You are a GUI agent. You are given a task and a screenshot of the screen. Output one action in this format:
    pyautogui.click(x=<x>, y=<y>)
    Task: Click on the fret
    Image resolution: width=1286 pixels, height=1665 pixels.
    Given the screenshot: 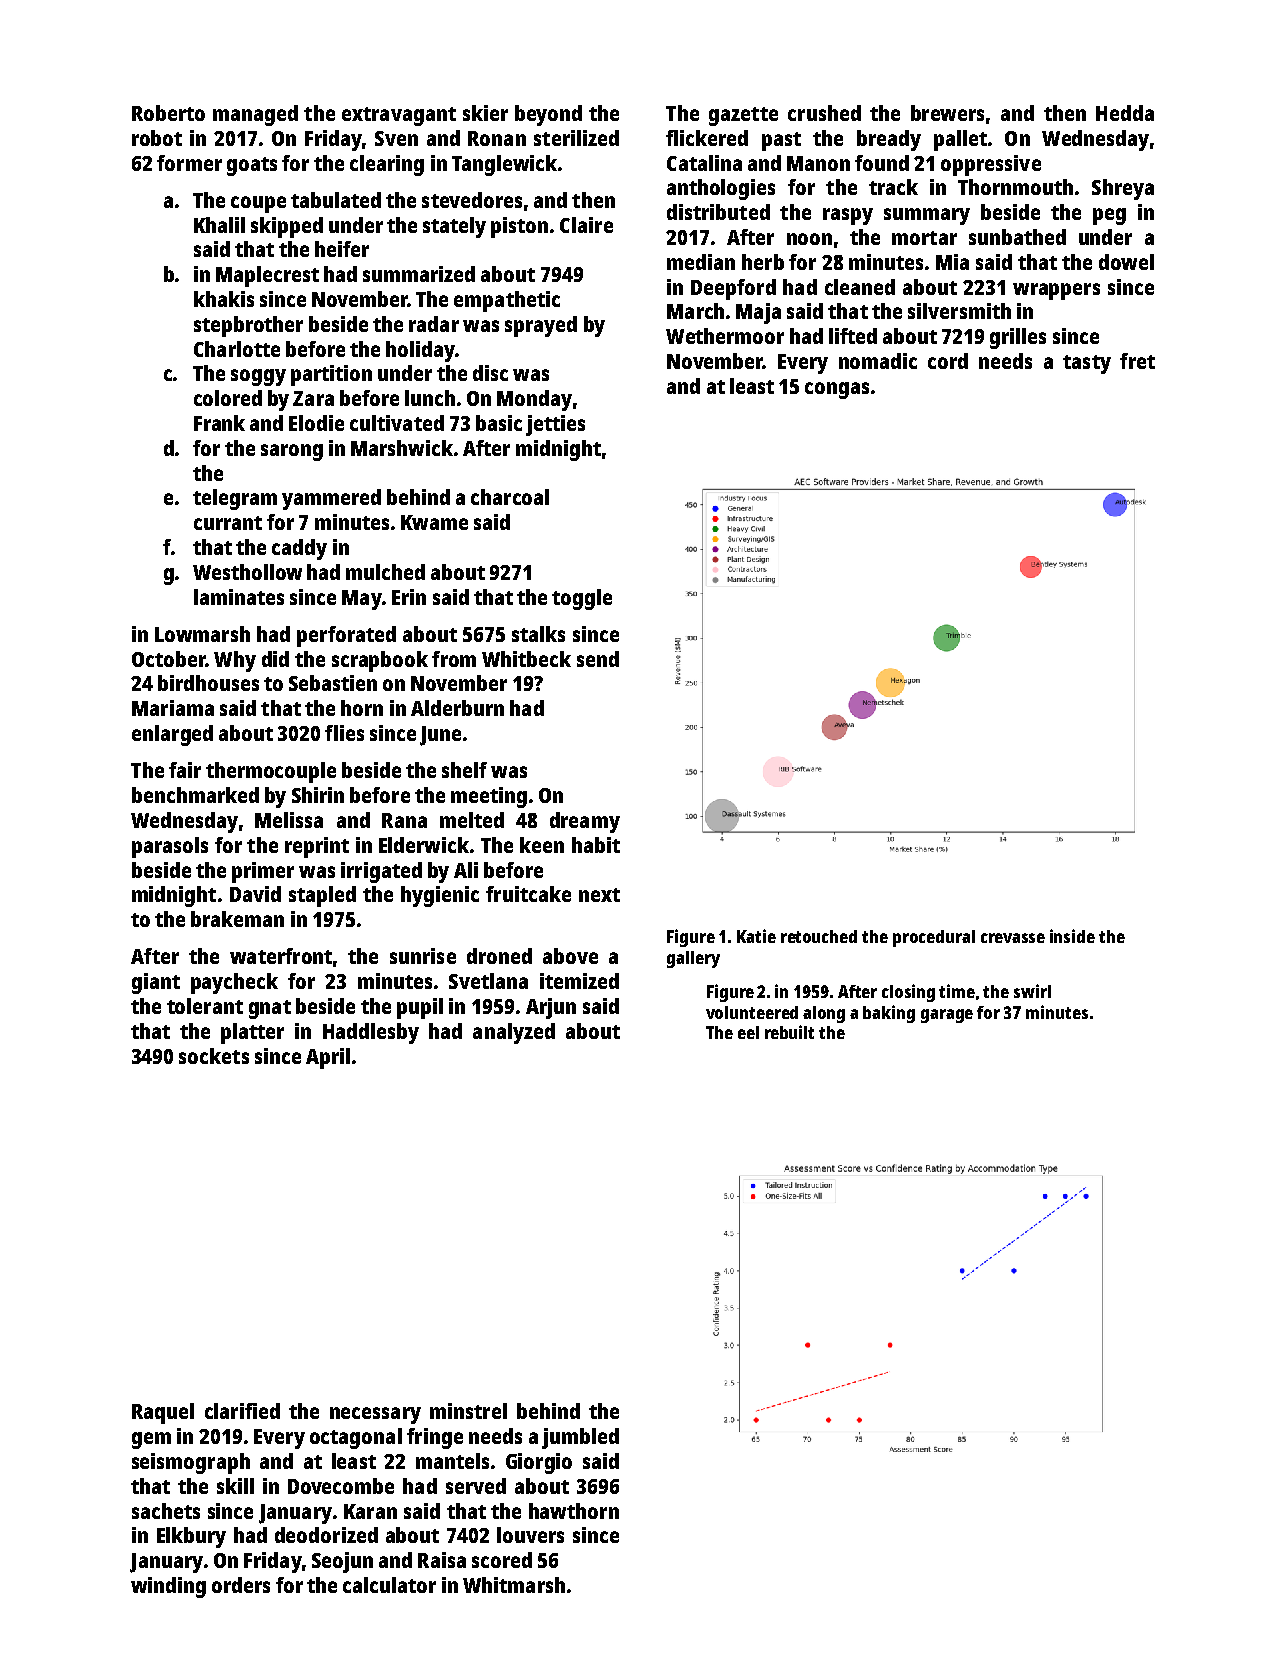 What is the action you would take?
    pyautogui.click(x=1137, y=361)
